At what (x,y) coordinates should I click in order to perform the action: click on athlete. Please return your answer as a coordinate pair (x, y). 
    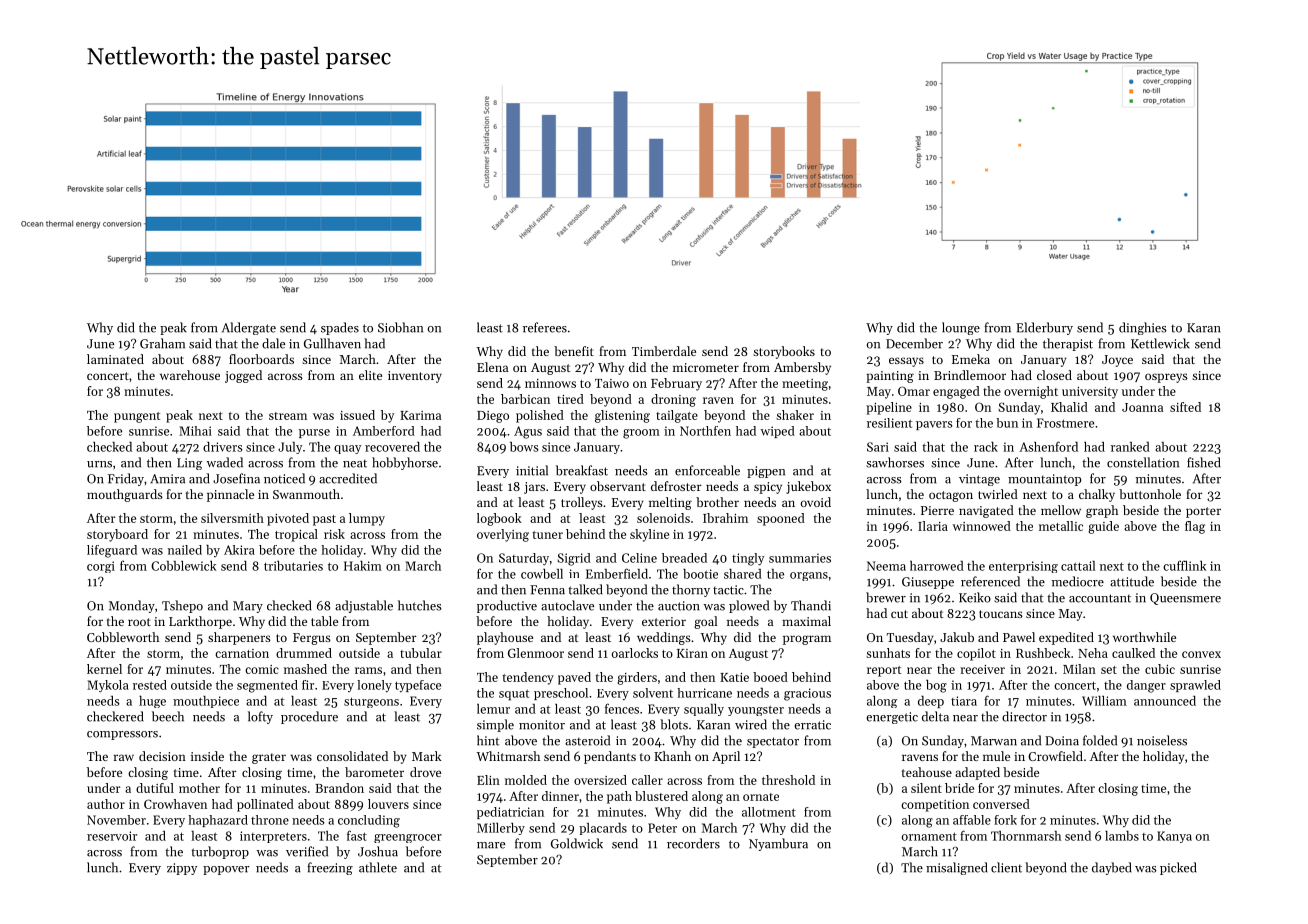
    Looking at the image, I should click on (378, 867).
